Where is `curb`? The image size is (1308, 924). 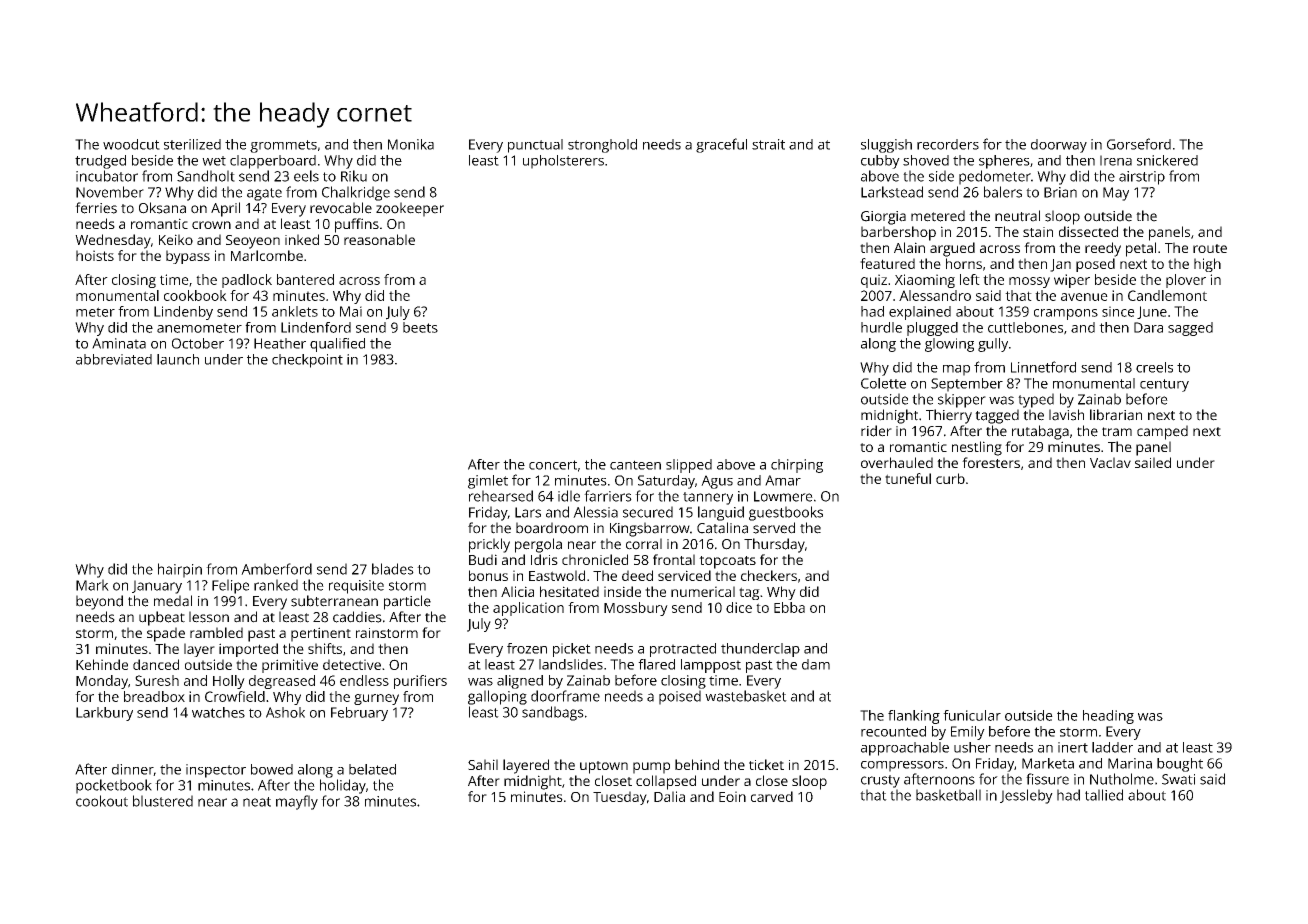 curb is located at coordinates (950, 478).
